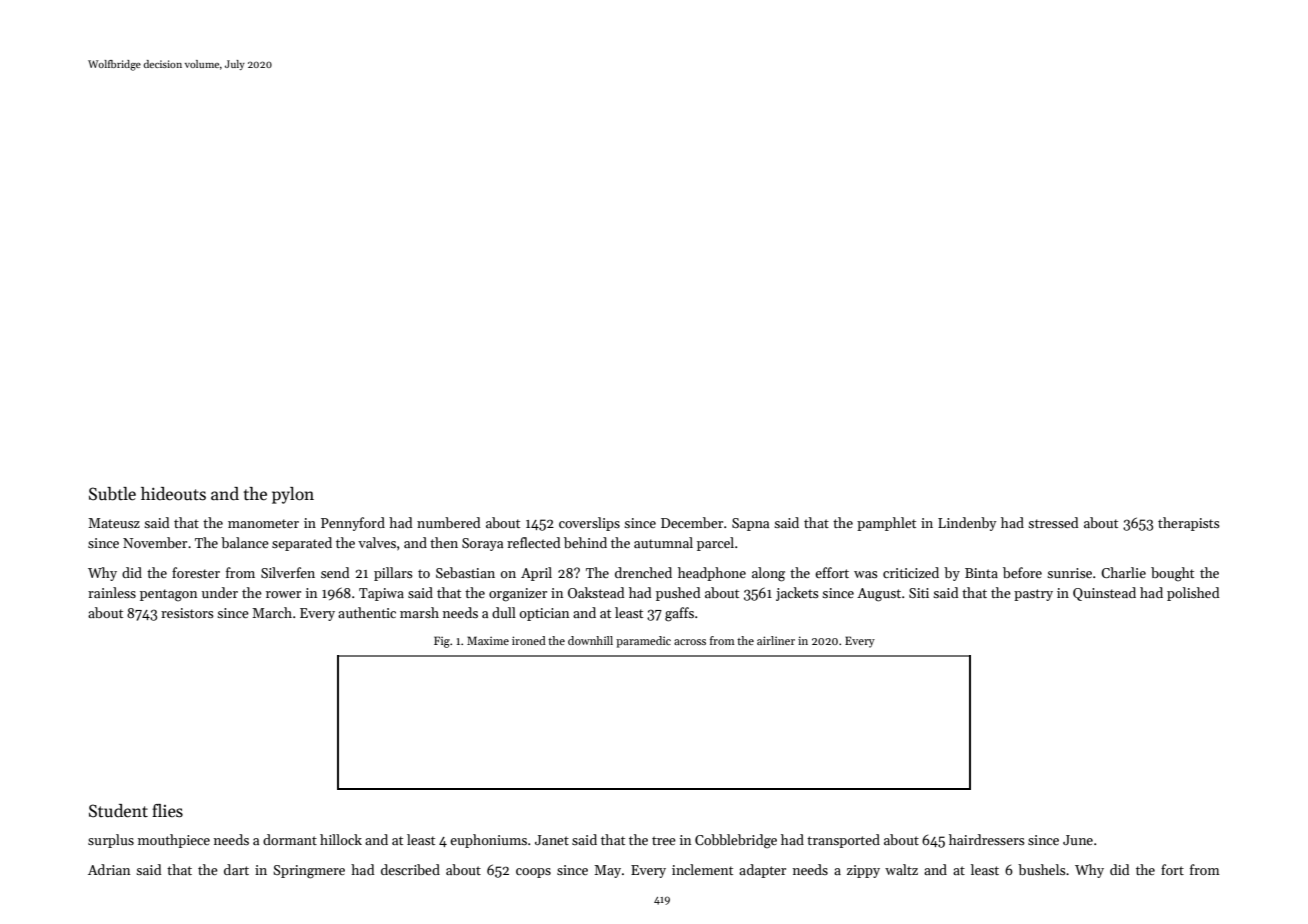 The width and height of the screenshot is (1308, 924). Describe the element at coordinates (309, 872) in the screenshot. I see `Springmere` at that location.
